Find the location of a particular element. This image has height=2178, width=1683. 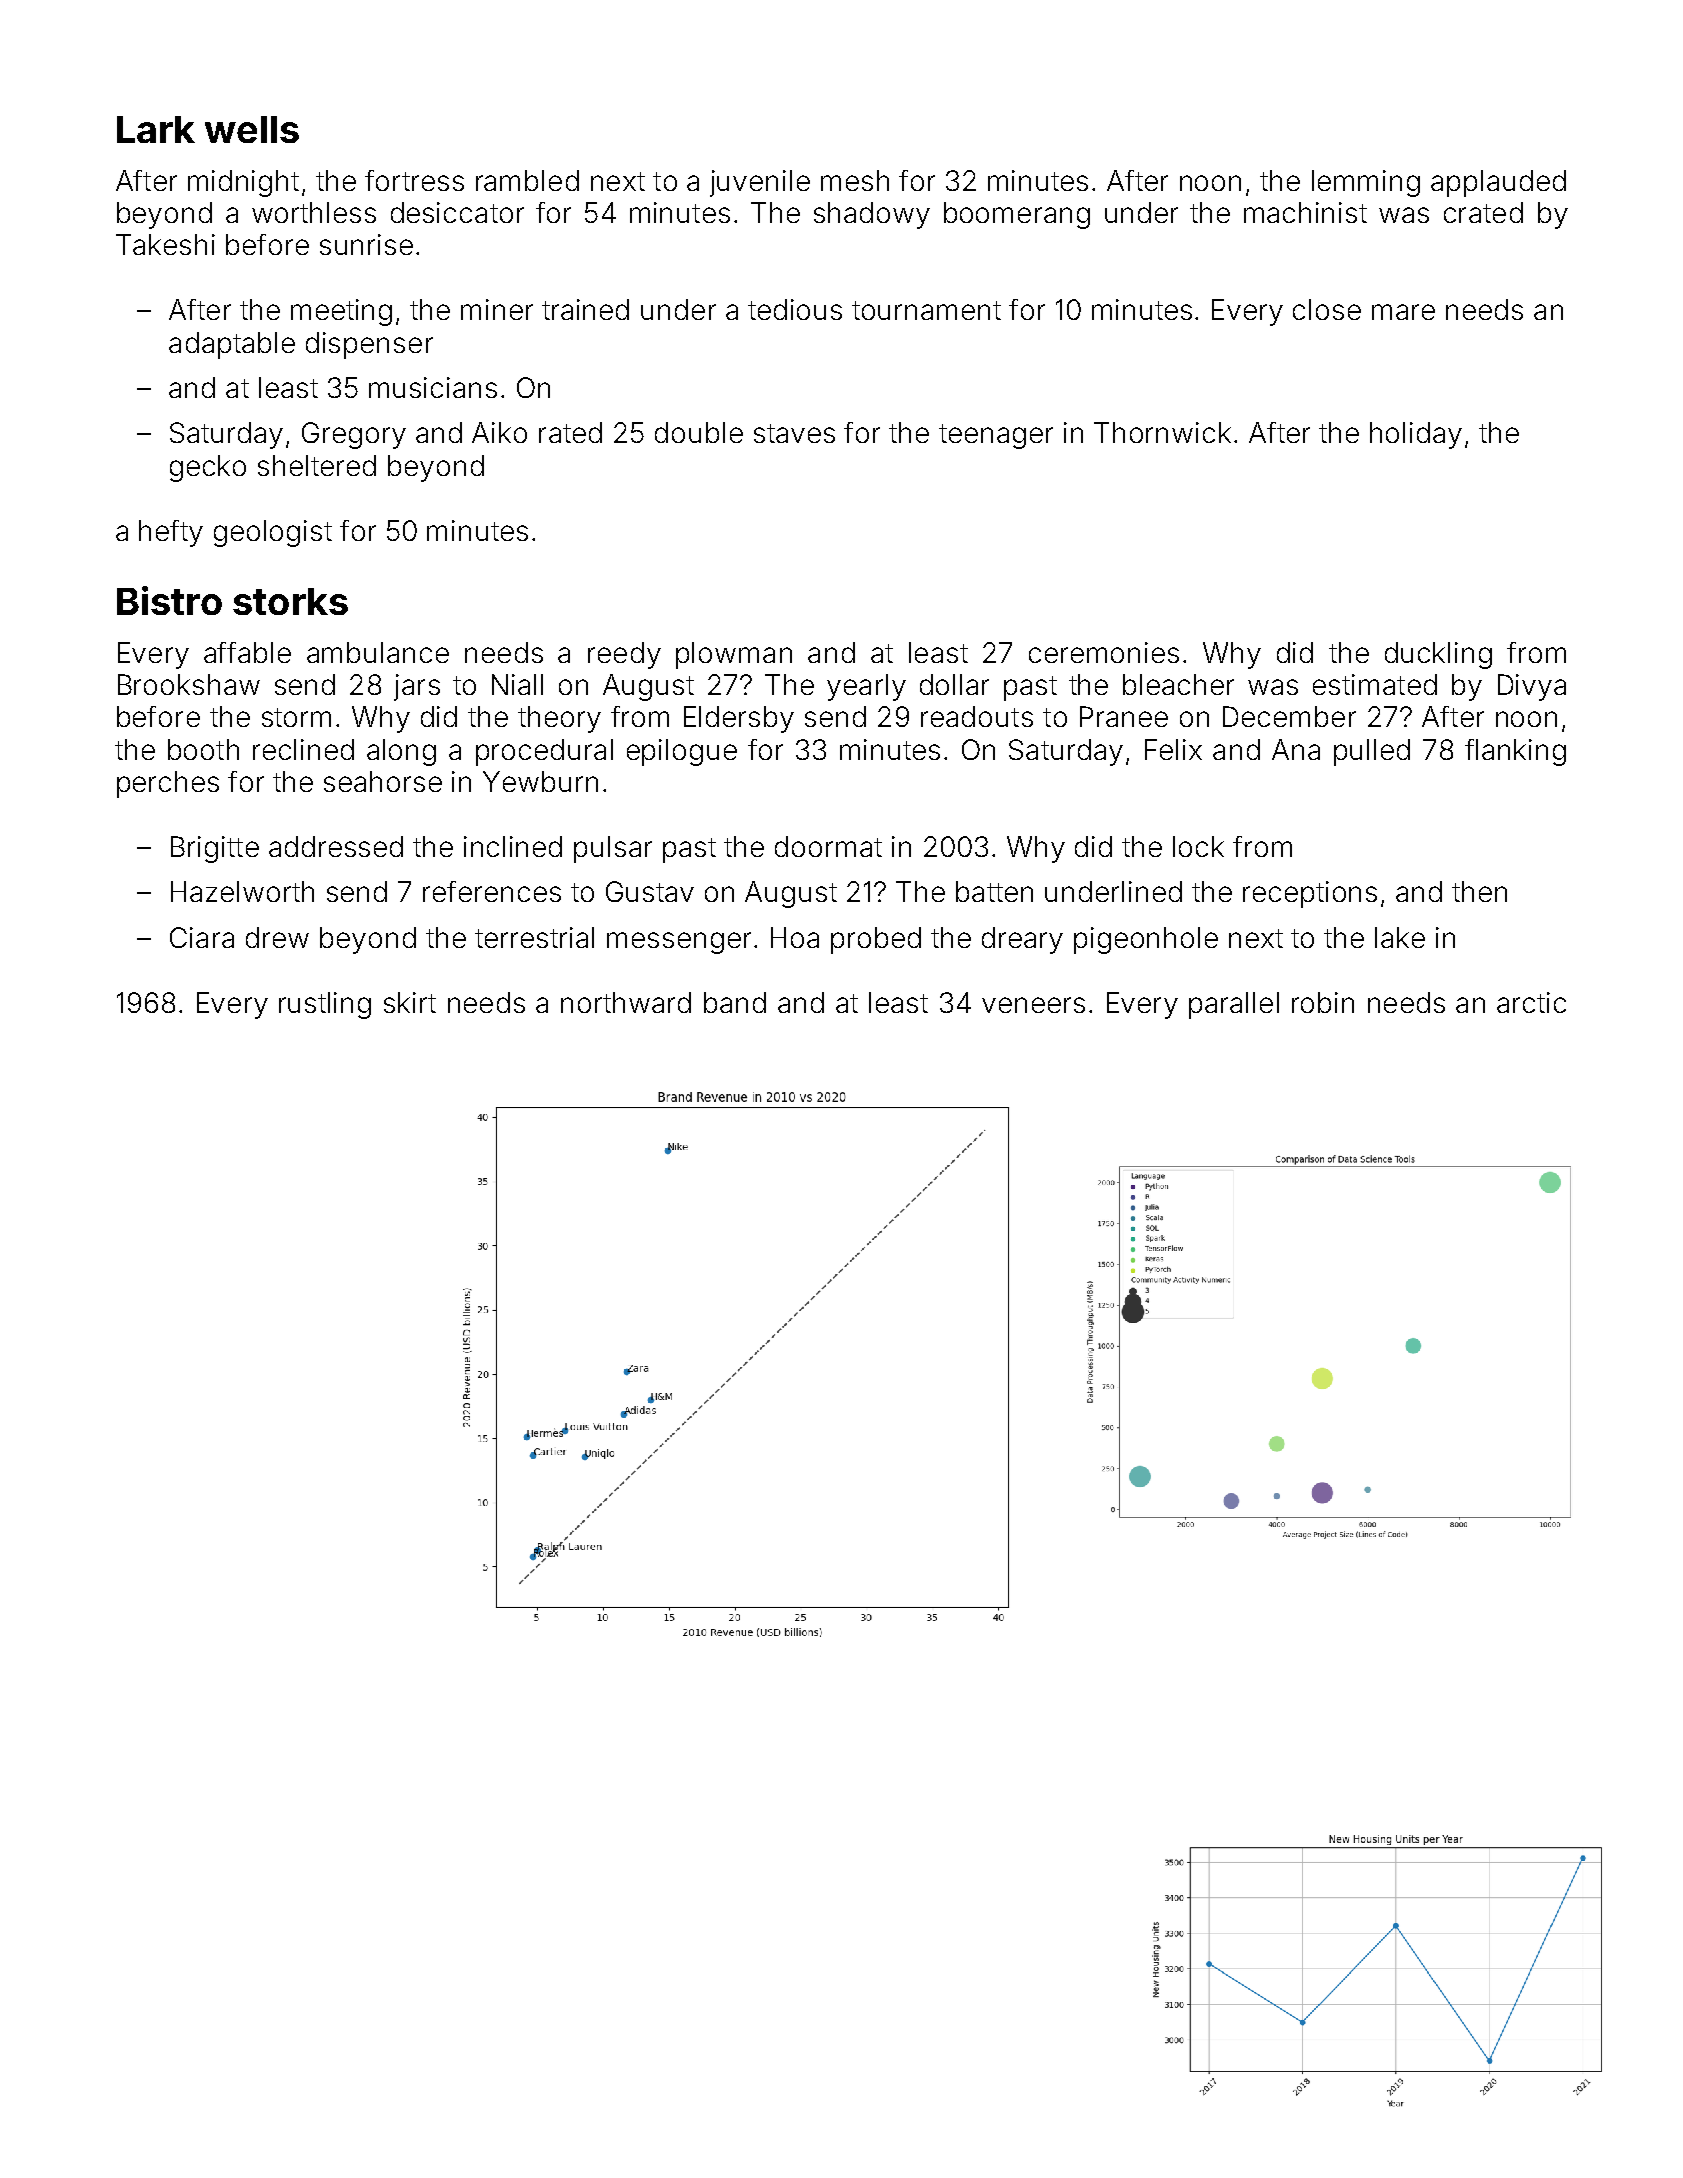

Gregory is located at coordinates (354, 435).
